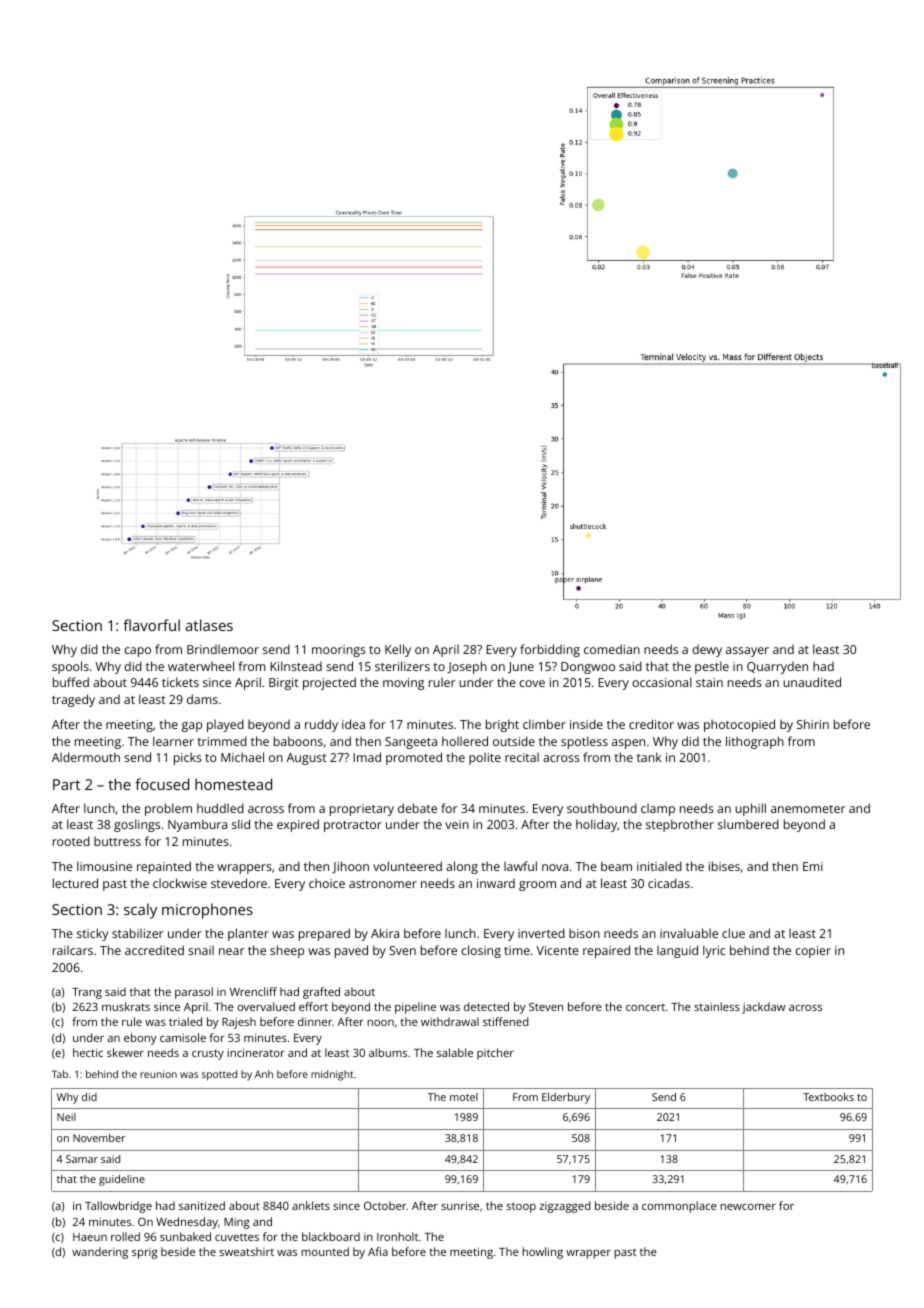 This document has height=1308, width=924. What do you see at coordinates (813, 952) in the document?
I see `copier` at bounding box center [813, 952].
